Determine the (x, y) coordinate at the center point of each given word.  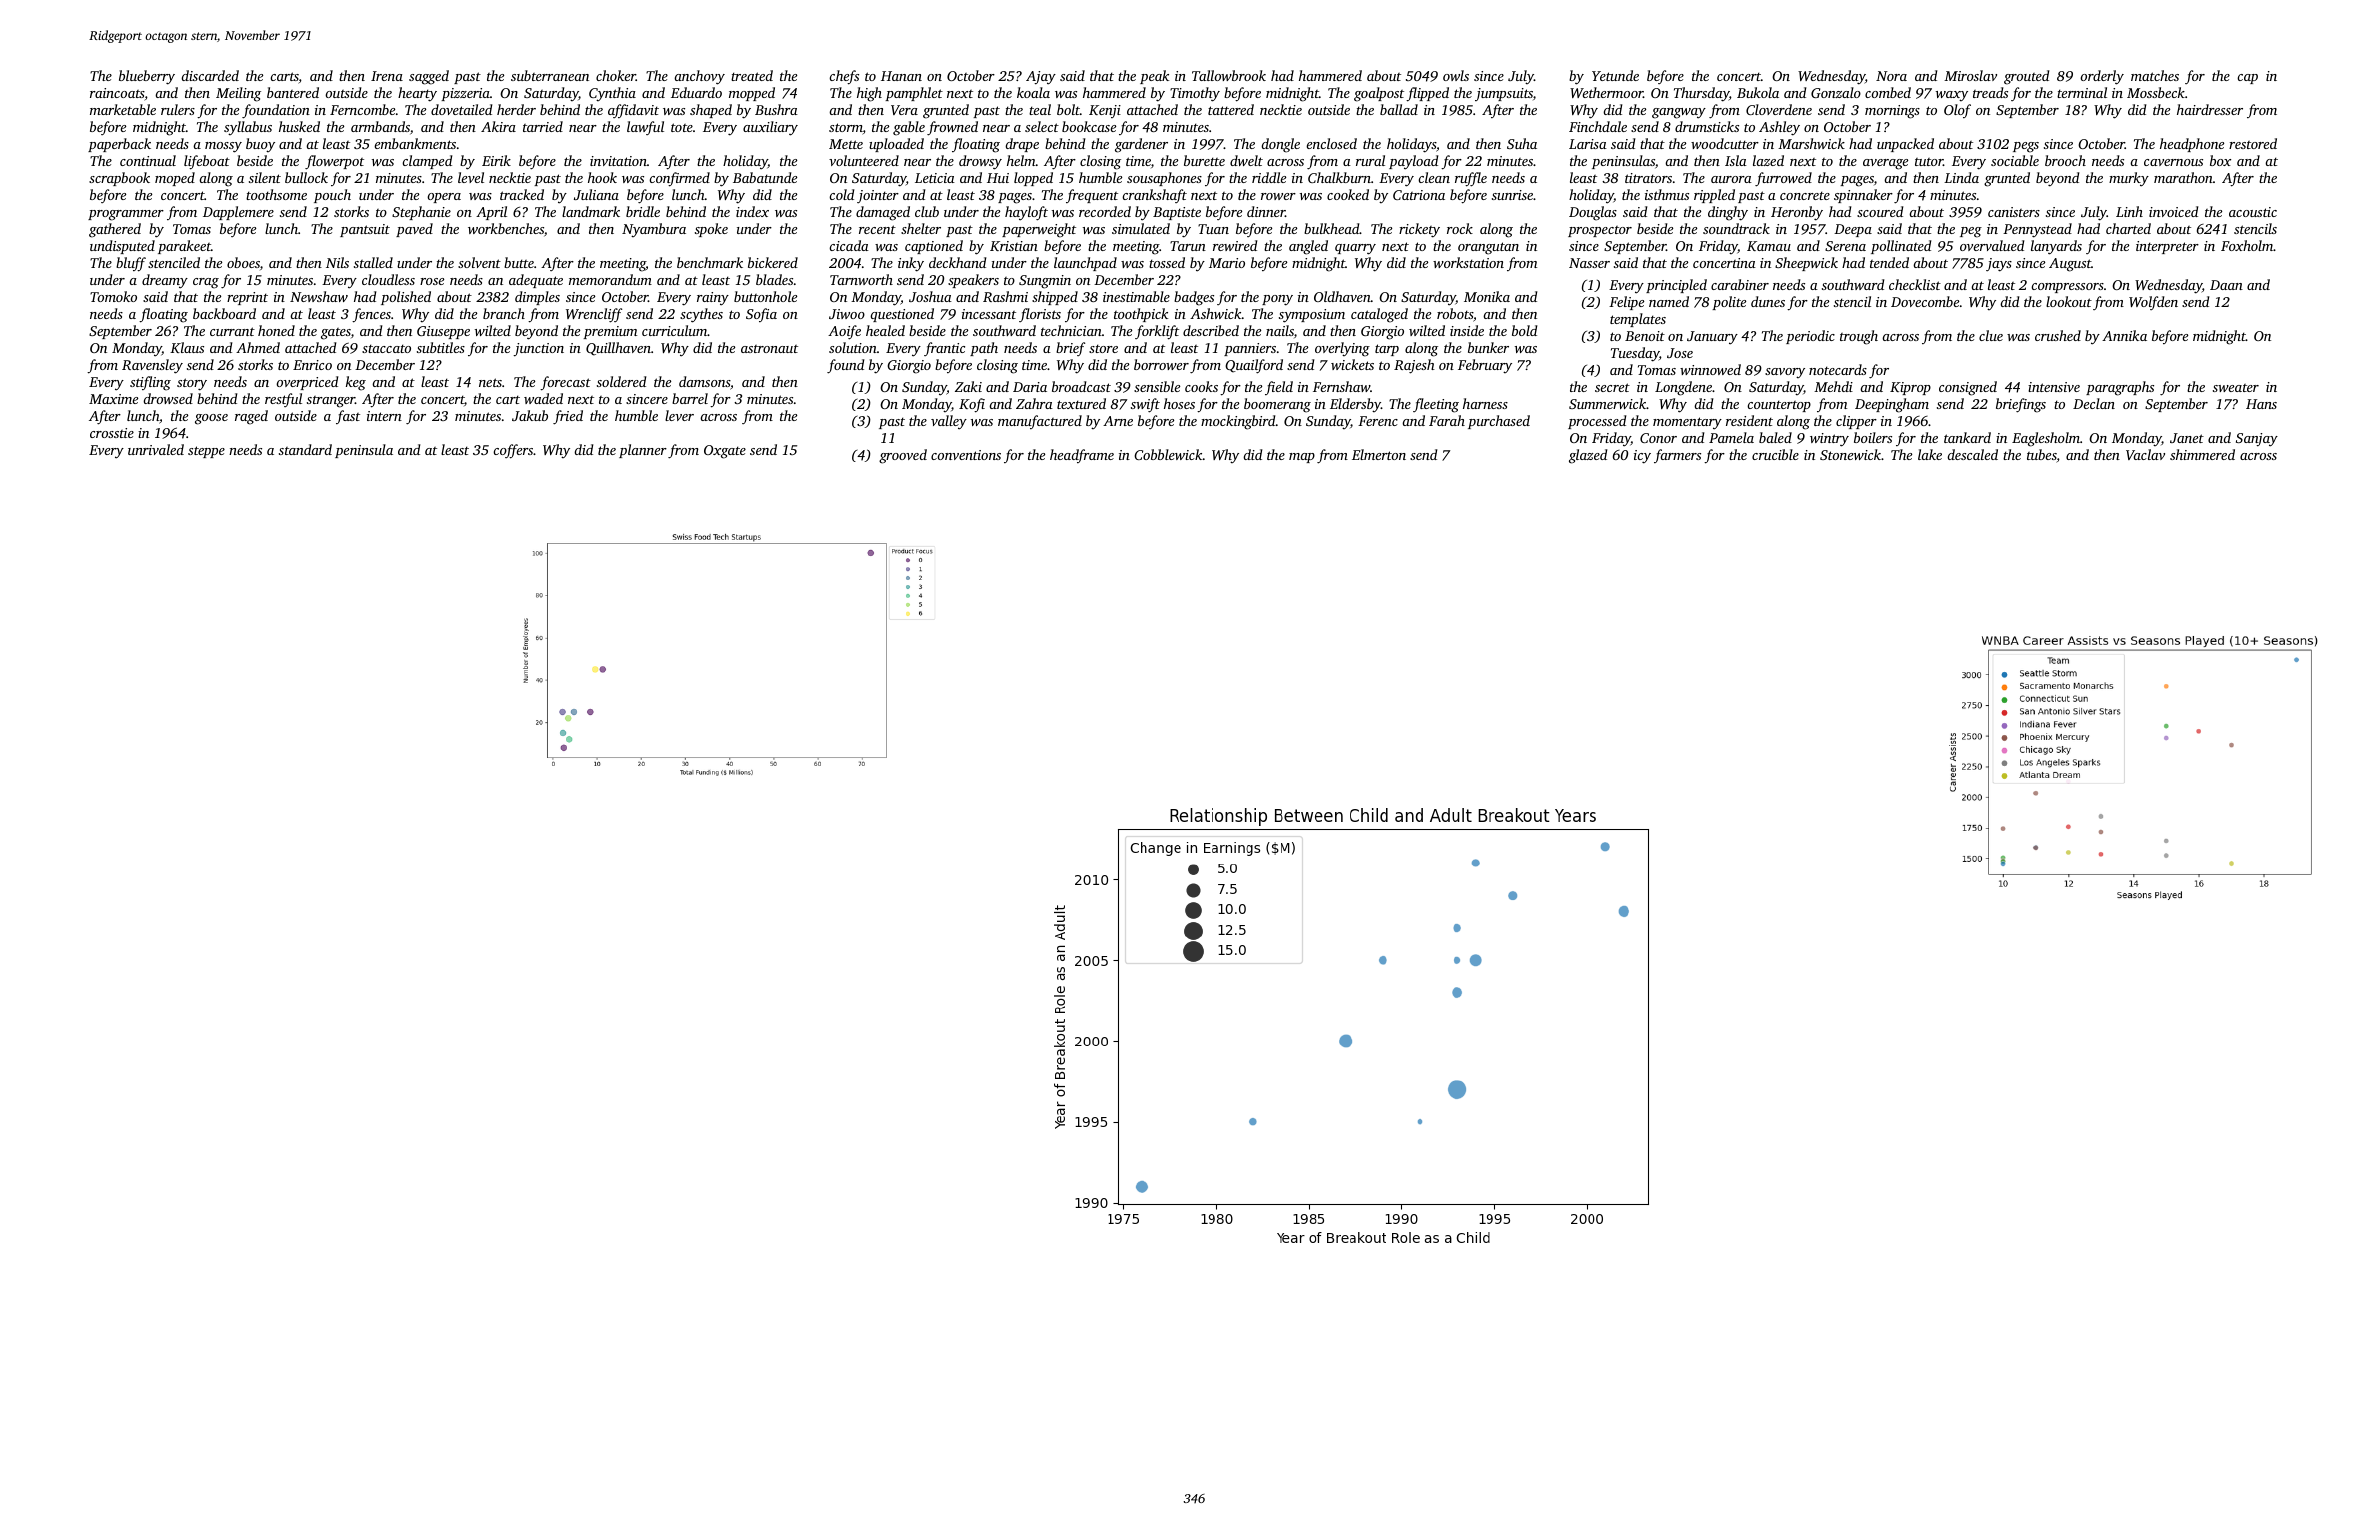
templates (1638, 320)
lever (679, 415)
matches (2155, 75)
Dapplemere (238, 213)
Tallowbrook (1229, 75)
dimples (537, 298)
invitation (618, 161)
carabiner (1740, 284)
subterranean (550, 75)
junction (538, 350)
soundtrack (1736, 228)
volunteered (864, 160)
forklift (1157, 332)
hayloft (1026, 213)
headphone (2192, 145)
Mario (1227, 263)
